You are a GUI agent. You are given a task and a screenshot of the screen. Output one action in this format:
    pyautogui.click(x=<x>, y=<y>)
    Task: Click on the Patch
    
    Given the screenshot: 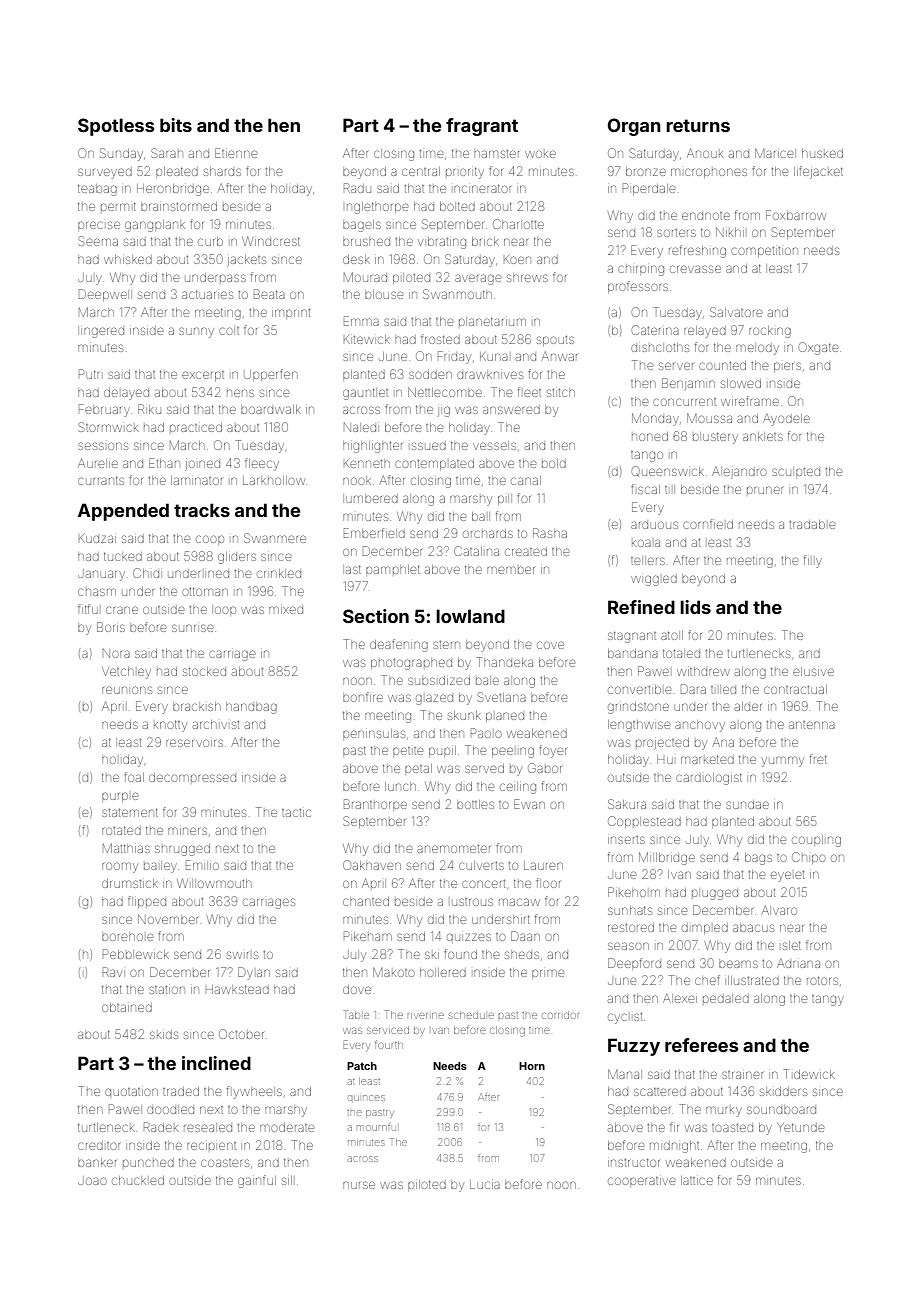 What is the action you would take?
    pyautogui.click(x=362, y=1066)
